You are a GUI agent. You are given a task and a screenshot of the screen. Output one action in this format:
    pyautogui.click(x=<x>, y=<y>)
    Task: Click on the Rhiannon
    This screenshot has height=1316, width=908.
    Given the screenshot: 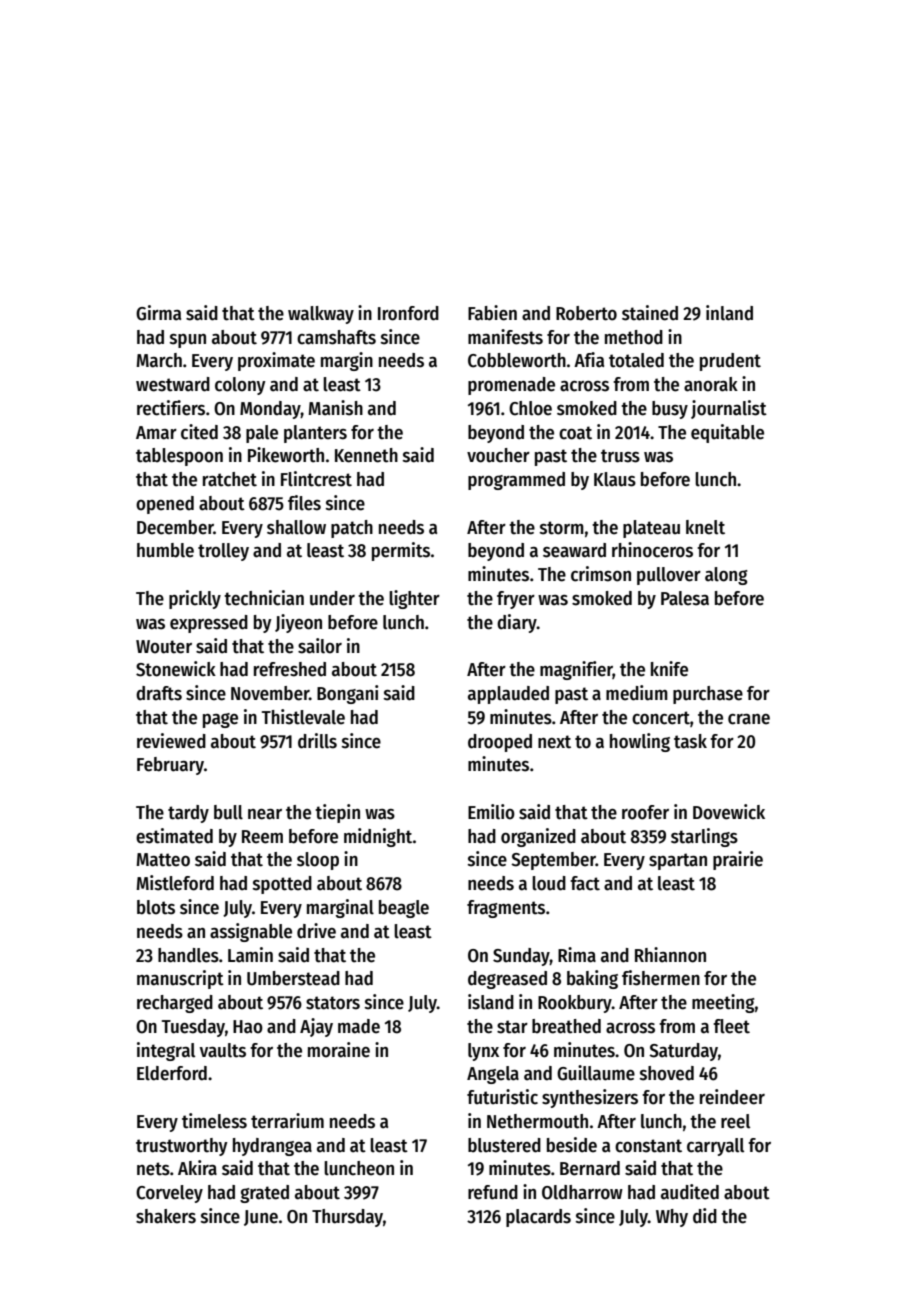 What is the action you would take?
    pyautogui.click(x=670, y=955)
